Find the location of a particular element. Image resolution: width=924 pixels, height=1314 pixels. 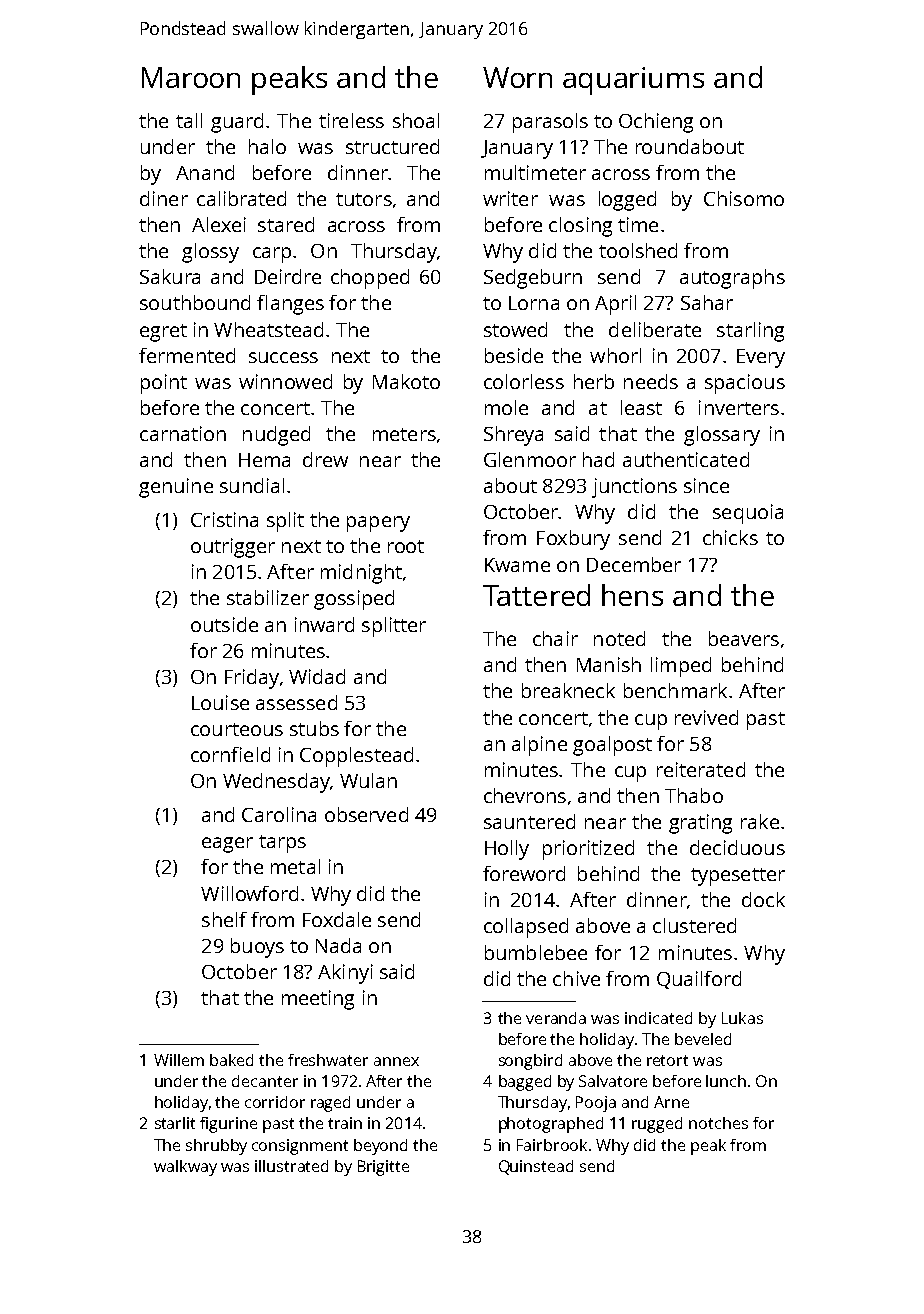

outside is located at coordinates (224, 624).
